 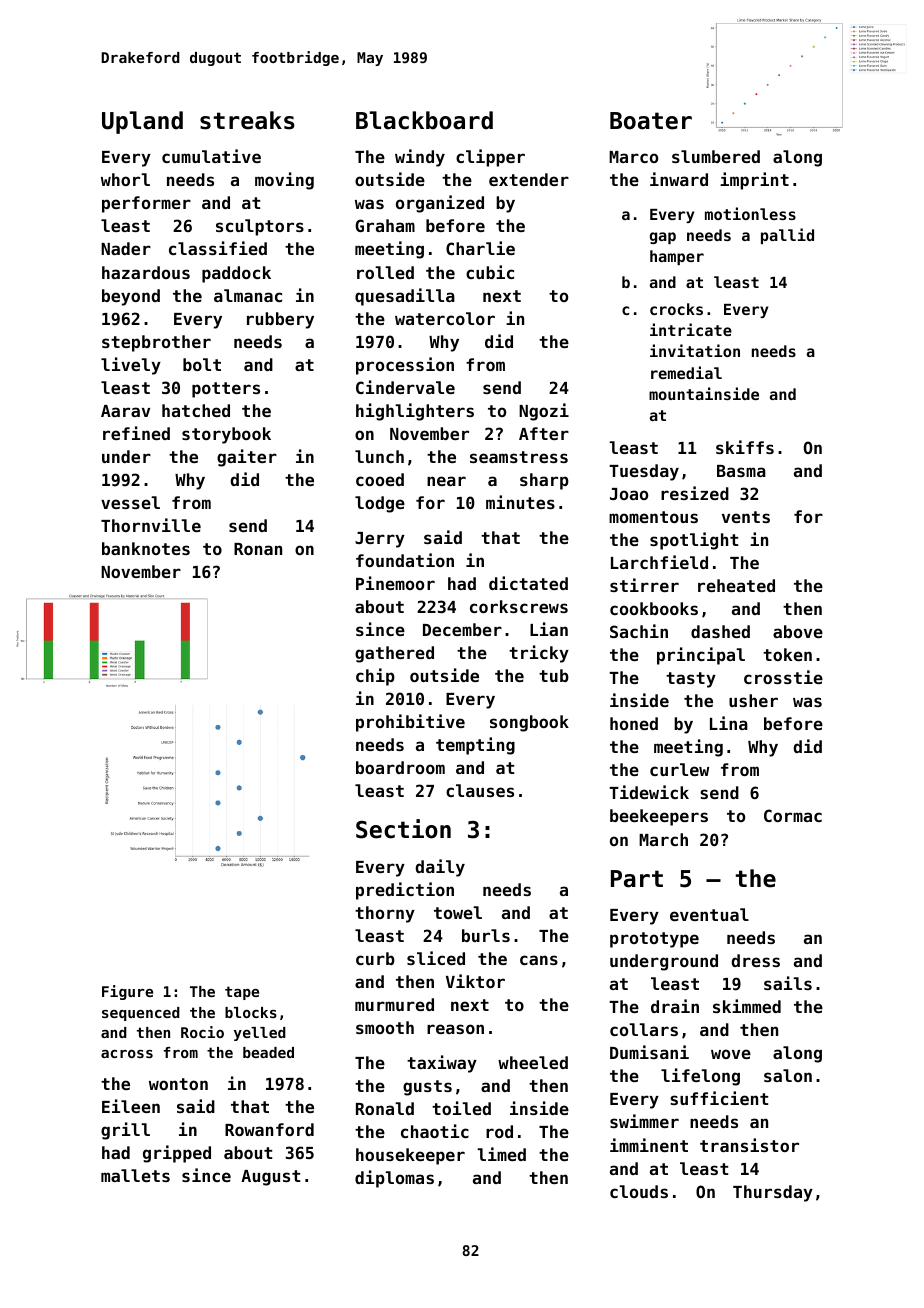 What do you see at coordinates (676, 309) in the screenshot?
I see `crocks` at bounding box center [676, 309].
